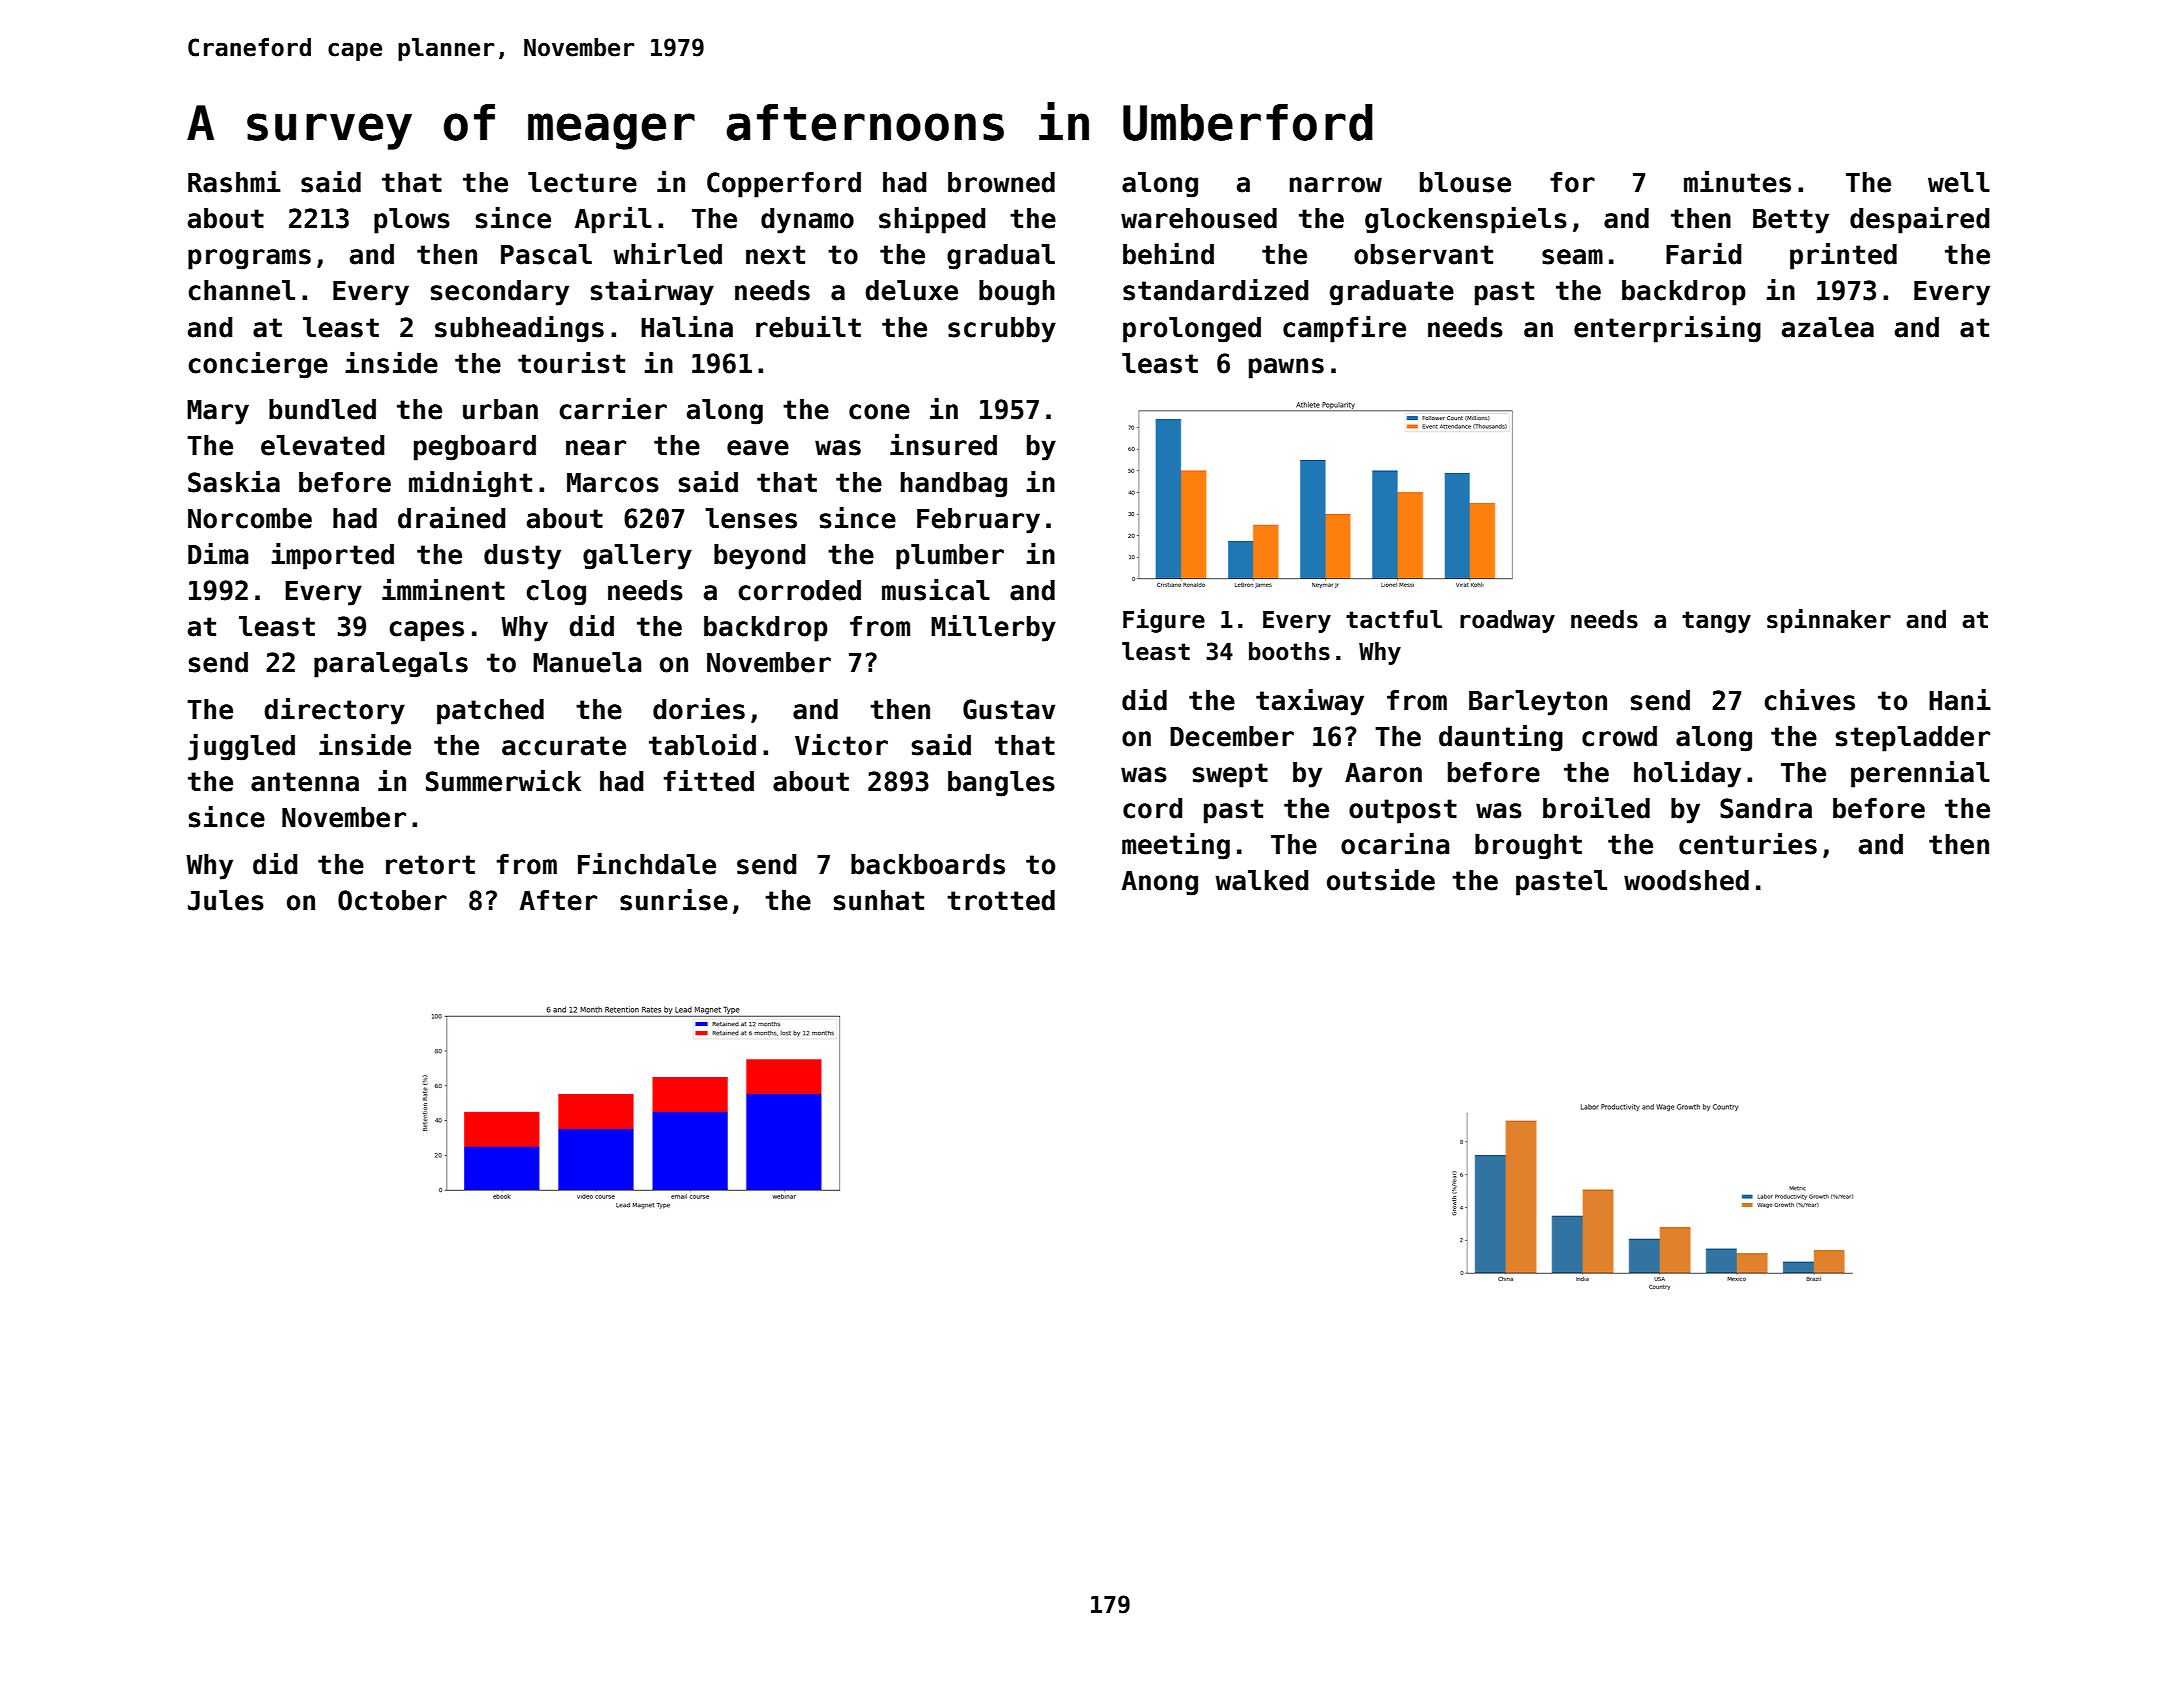  Describe the element at coordinates (1766, 808) in the screenshot. I see `Sandra` at that location.
